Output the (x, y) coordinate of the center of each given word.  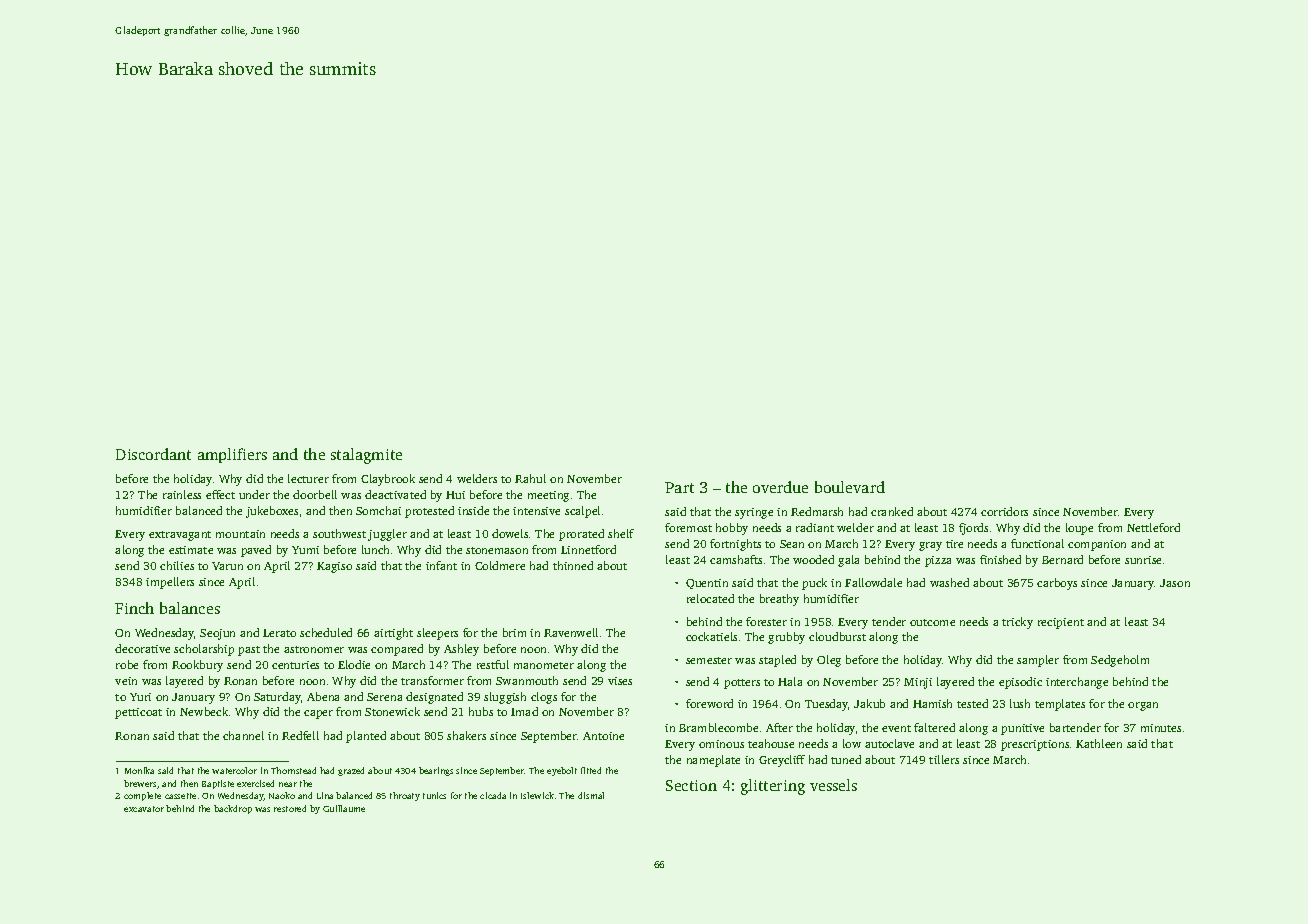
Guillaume (344, 808)
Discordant (153, 454)
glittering (773, 787)
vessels (833, 785)
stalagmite (366, 456)
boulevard (850, 487)
